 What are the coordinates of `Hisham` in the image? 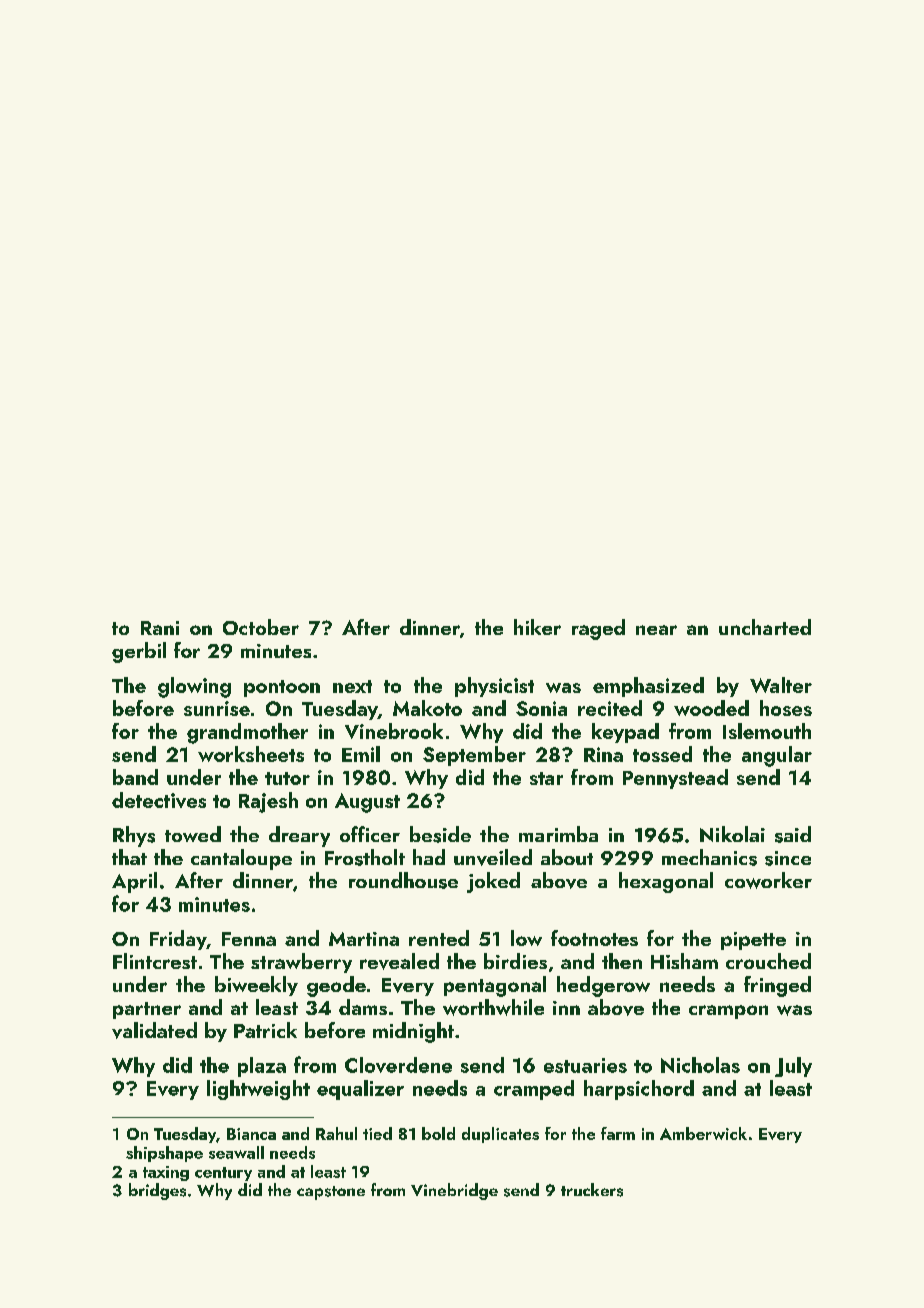 It's located at (684, 961).
